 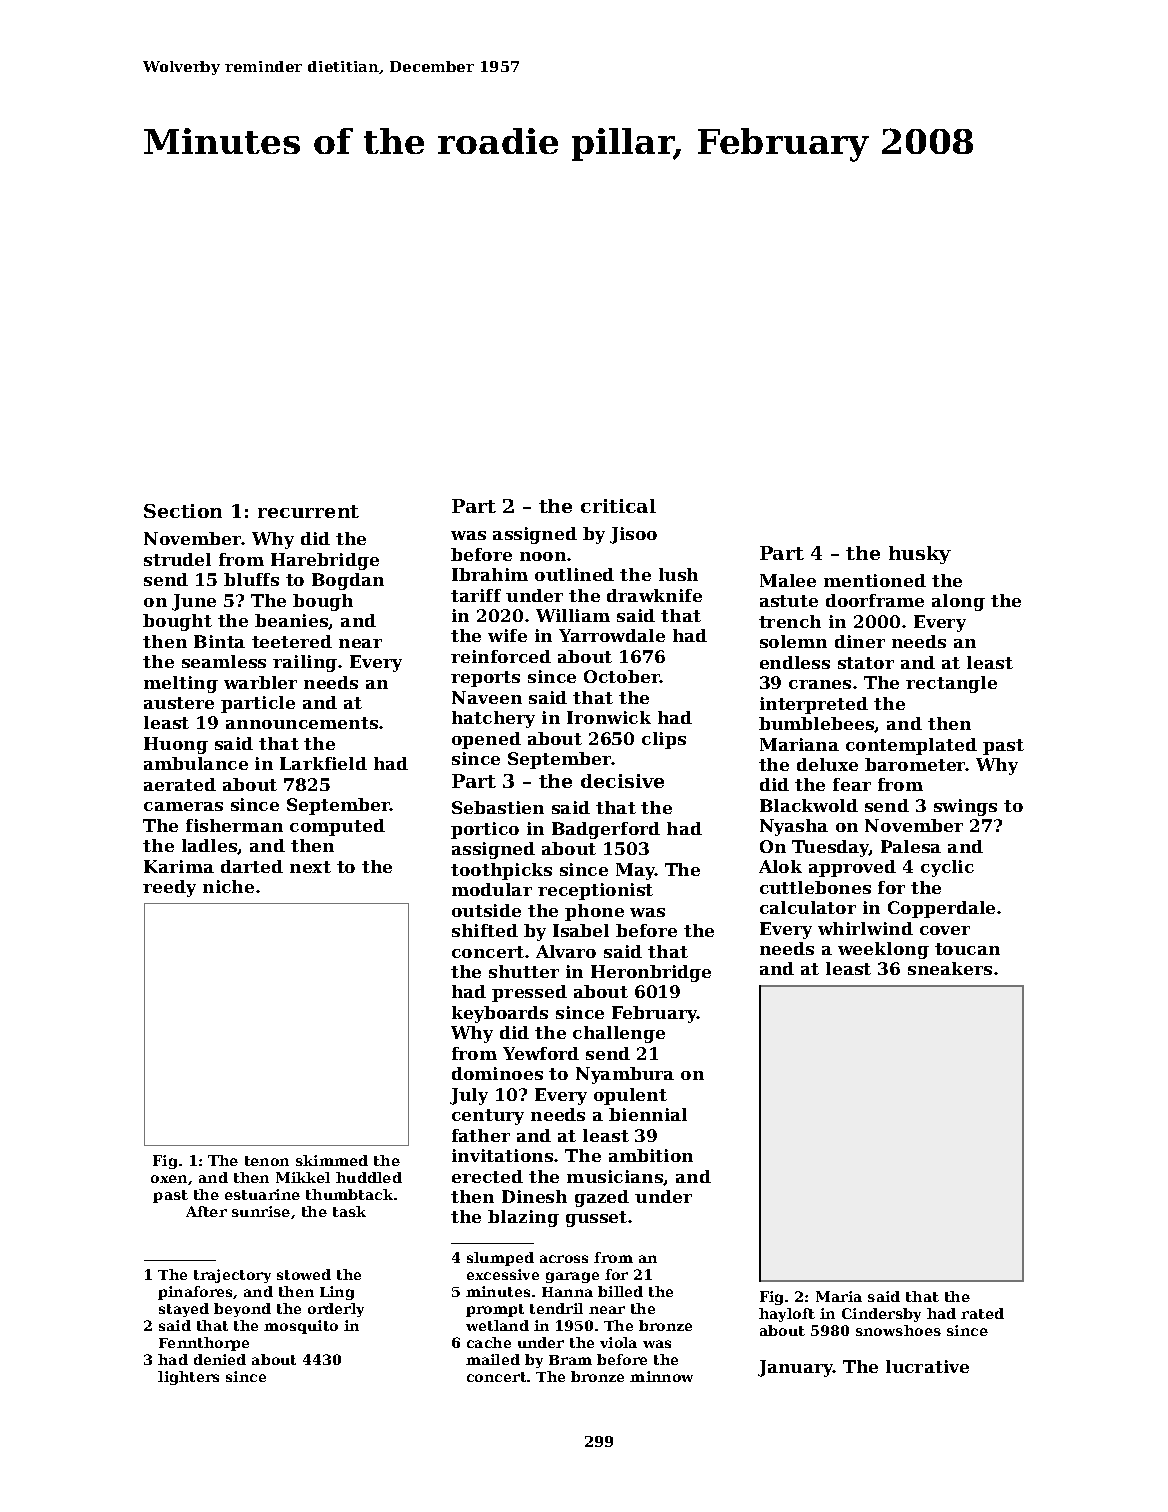 What do you see at coordinates (881, 1315) in the document?
I see `Cindersby` at bounding box center [881, 1315].
